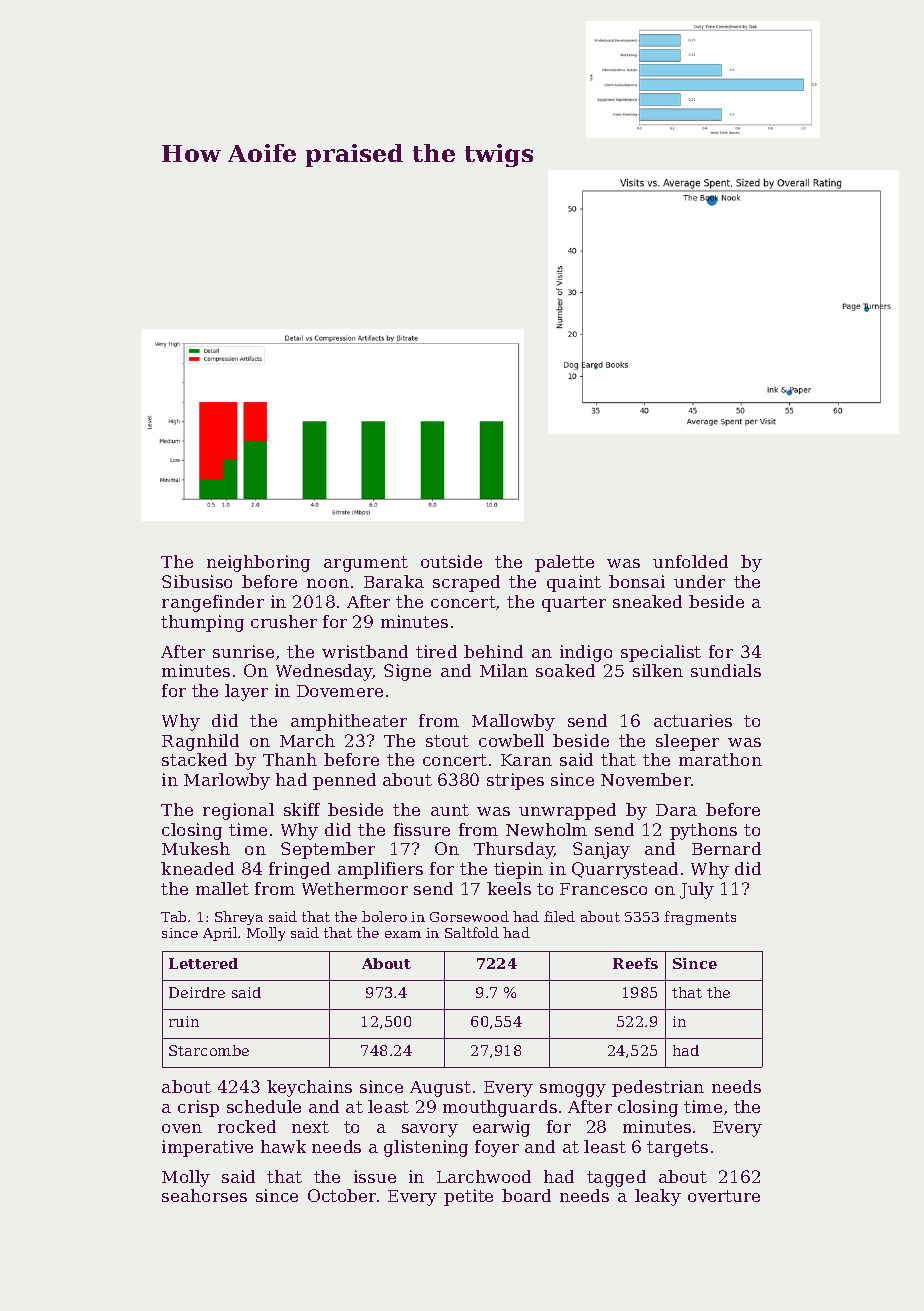 The height and width of the screenshot is (1311, 924). What do you see at coordinates (687, 742) in the screenshot?
I see `sleeper` at bounding box center [687, 742].
